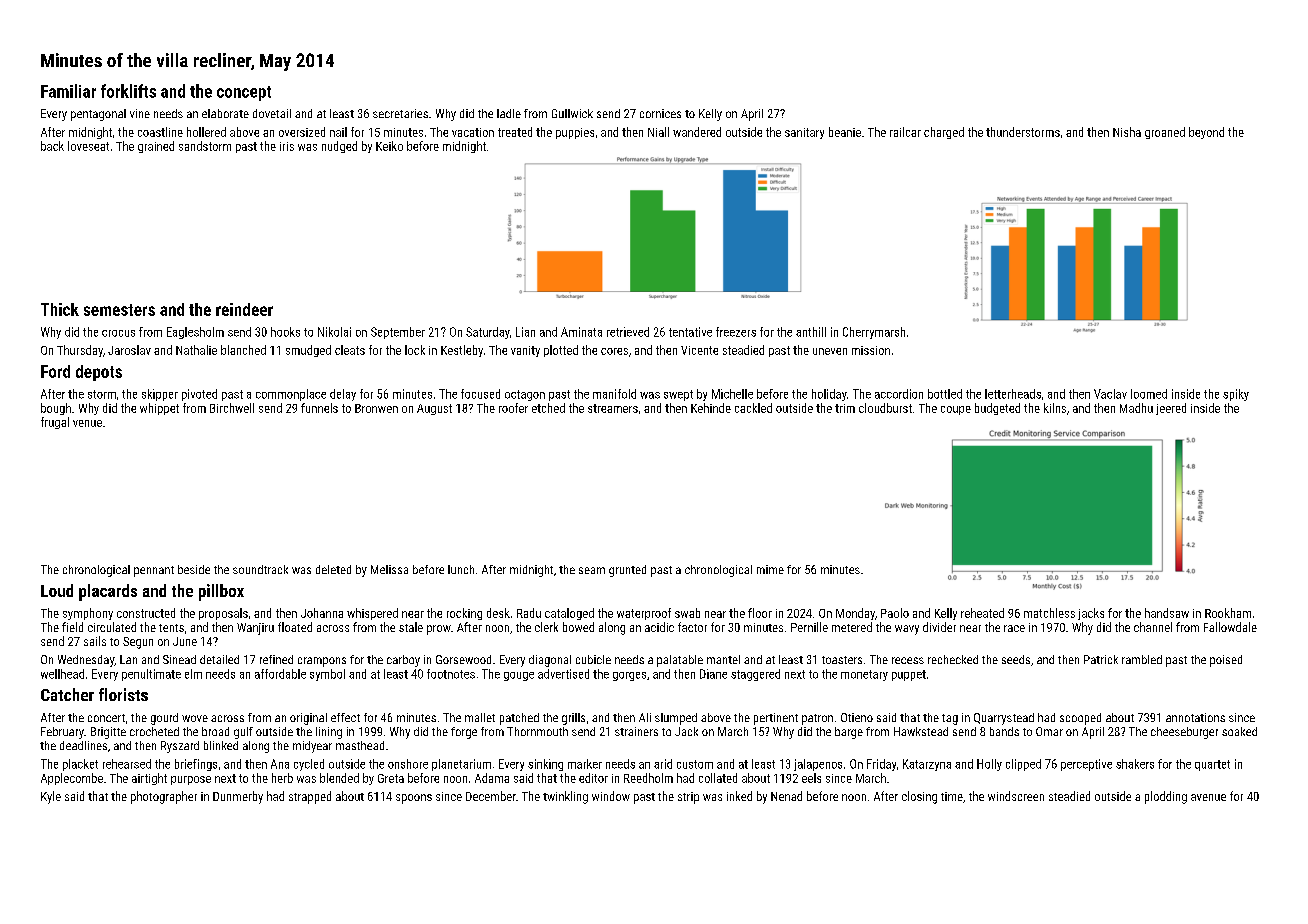  Describe the element at coordinates (513, 408) in the screenshot. I see `roofer` at that location.
